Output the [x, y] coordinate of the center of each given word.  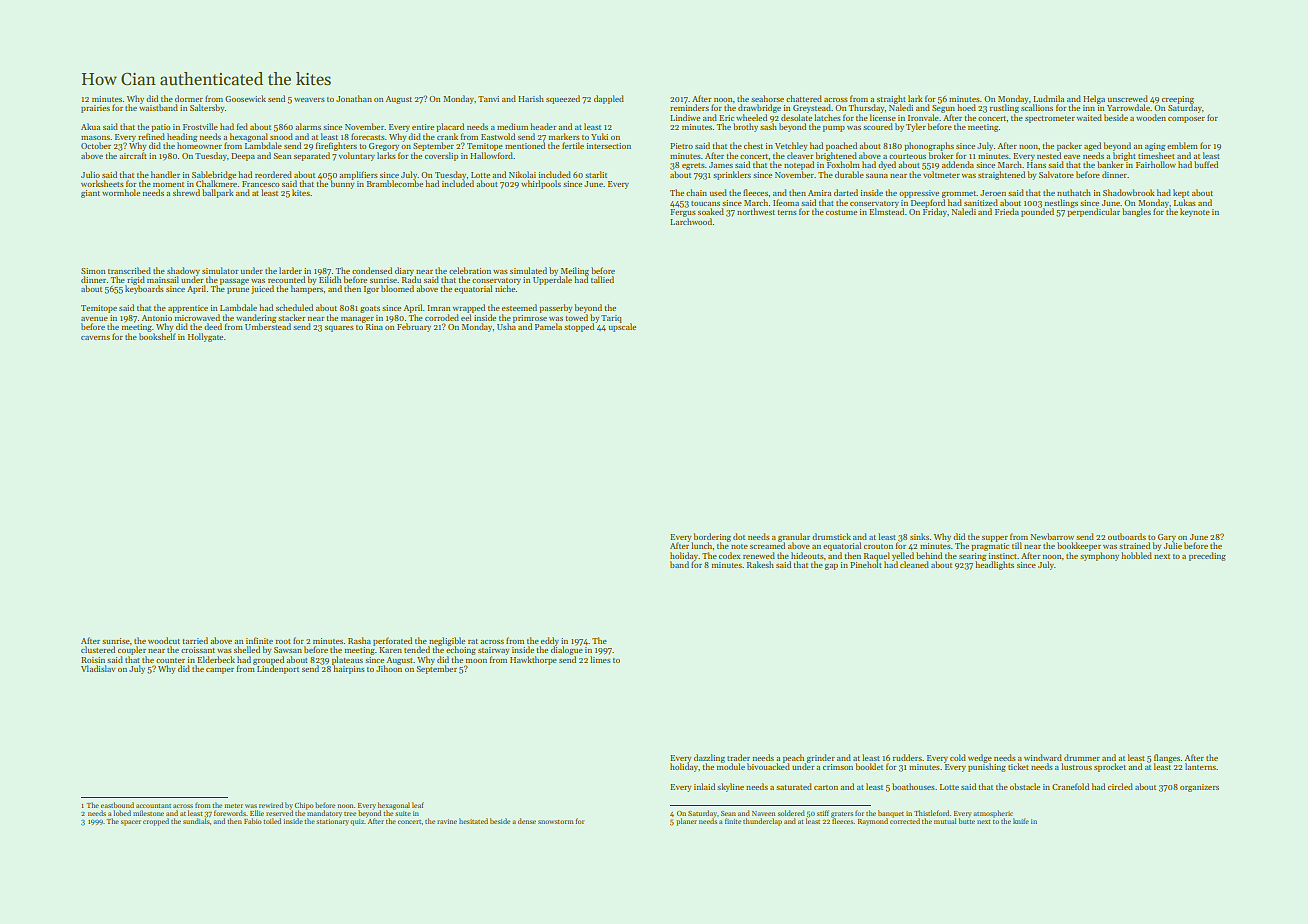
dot [739, 536]
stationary [332, 822]
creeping [1178, 100]
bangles [1136, 212]
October [96, 145]
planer [686, 822]
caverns [95, 338]
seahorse [767, 98]
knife [1021, 821]
